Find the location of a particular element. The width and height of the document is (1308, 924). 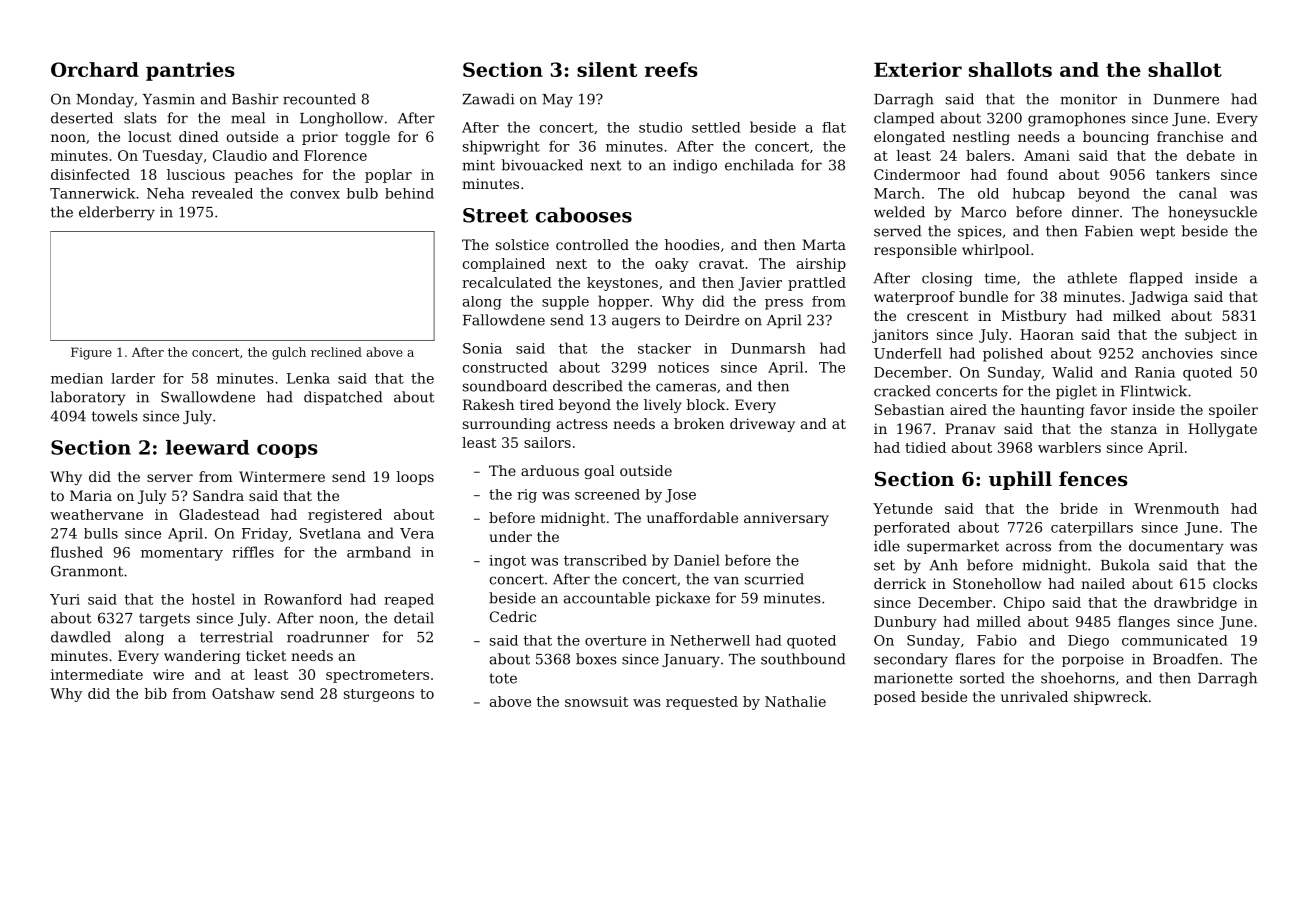

Exterior is located at coordinates (918, 69).
